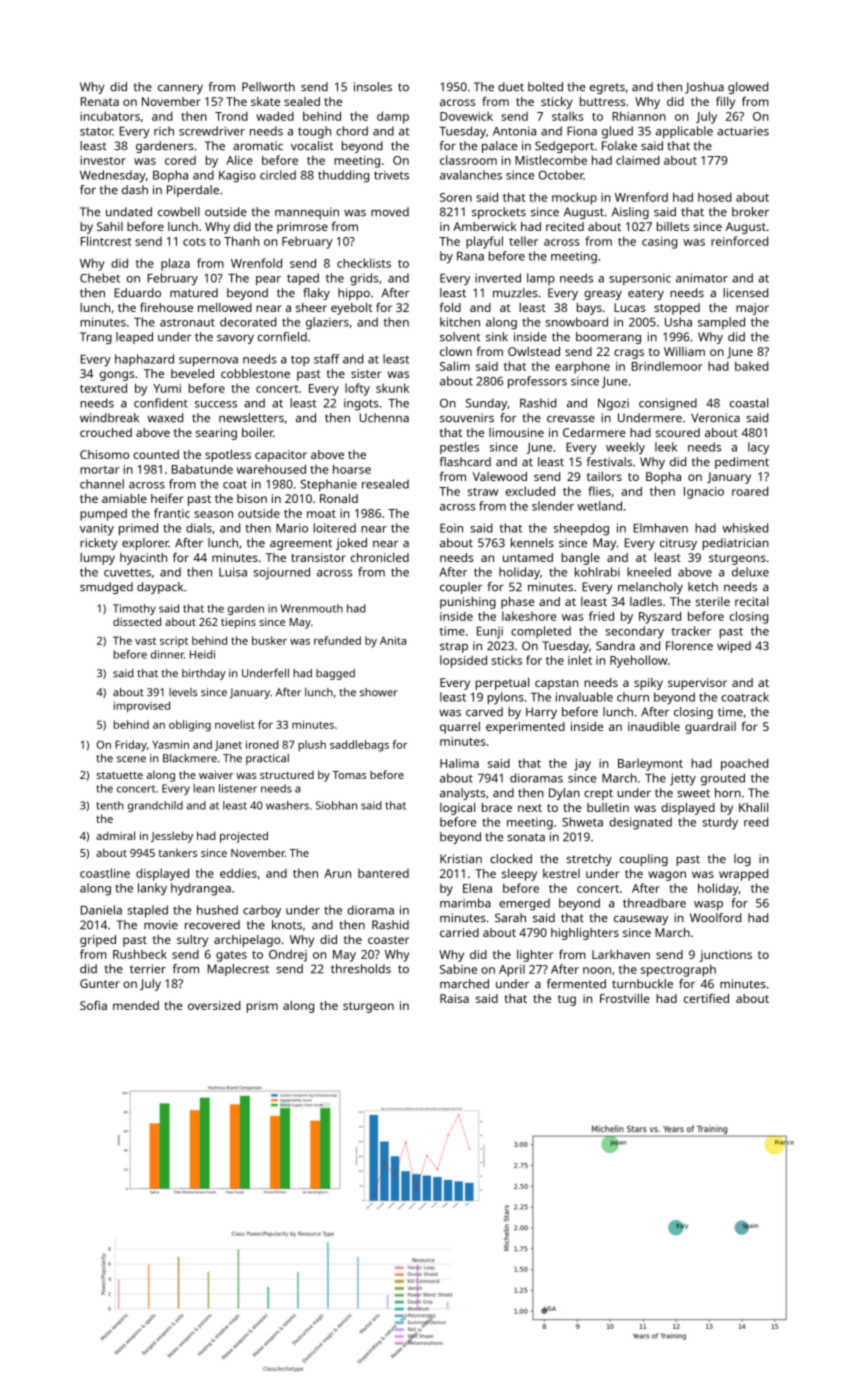 This screenshot has width=849, height=1400. Describe the element at coordinates (744, 764) in the screenshot. I see `poached` at that location.
